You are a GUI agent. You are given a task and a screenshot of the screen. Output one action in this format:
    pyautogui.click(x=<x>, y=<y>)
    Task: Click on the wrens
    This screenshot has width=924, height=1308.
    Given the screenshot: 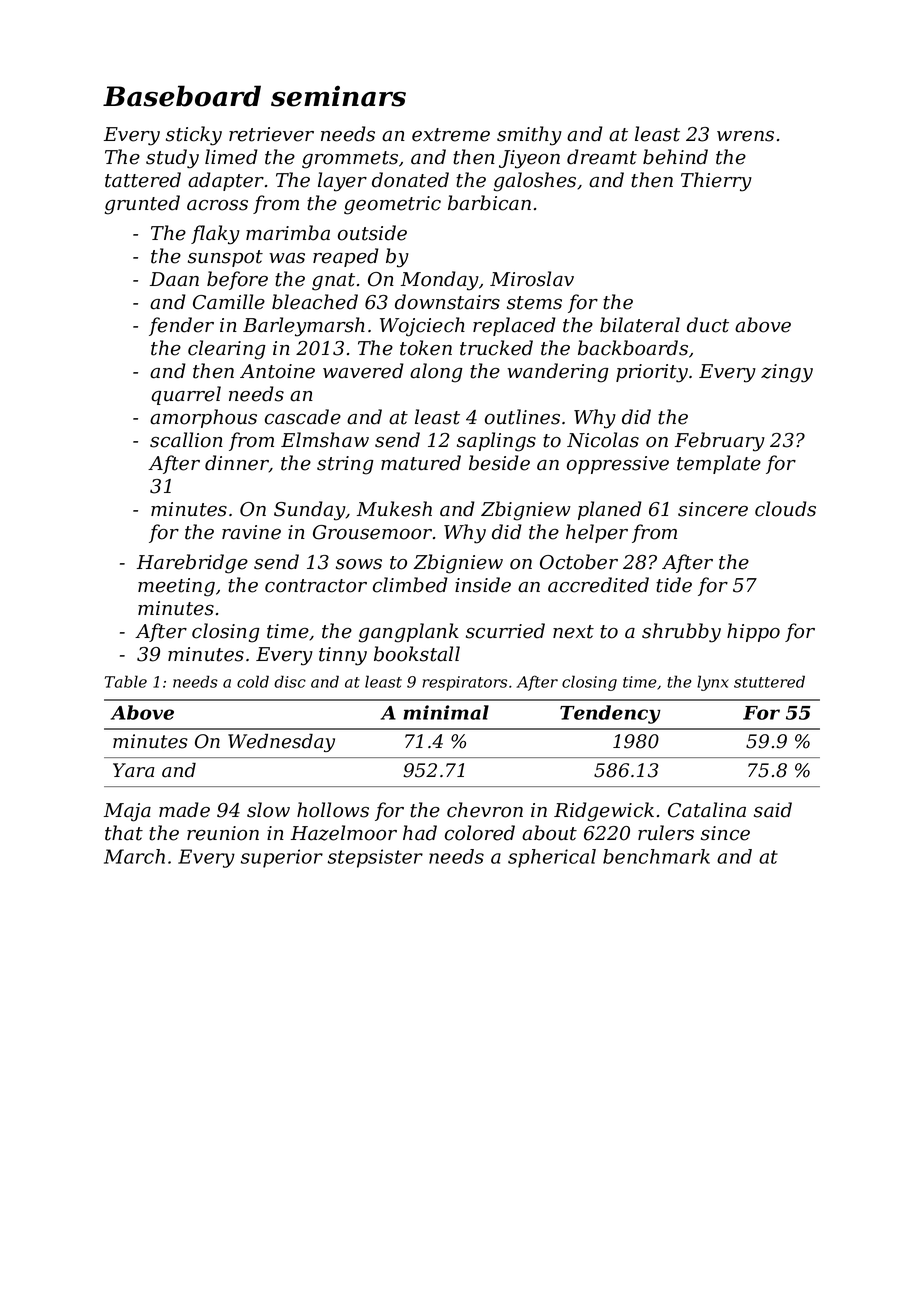 What is the action you would take?
    pyautogui.click(x=745, y=136)
